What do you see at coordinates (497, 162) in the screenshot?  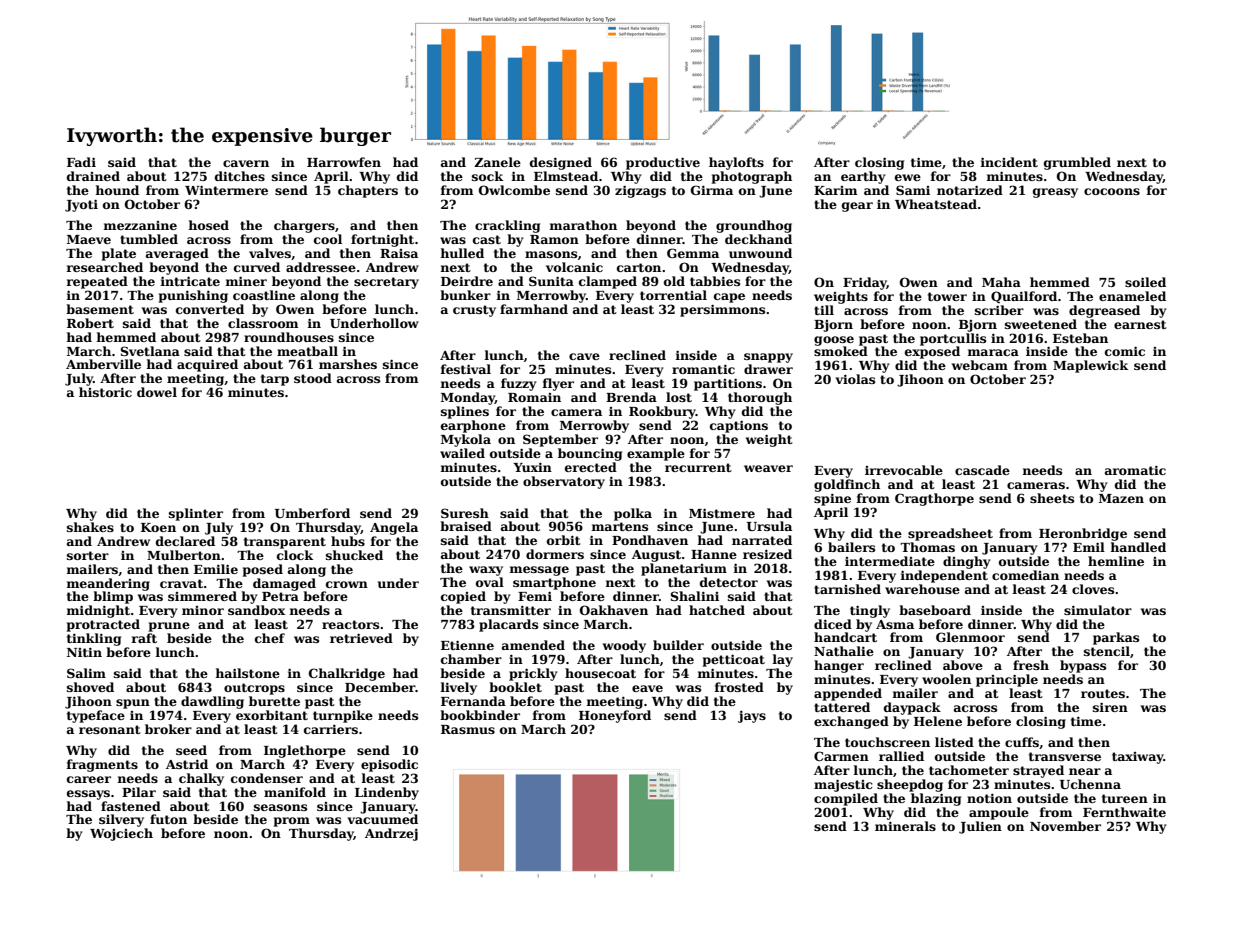 I see `Zanele` at bounding box center [497, 162].
